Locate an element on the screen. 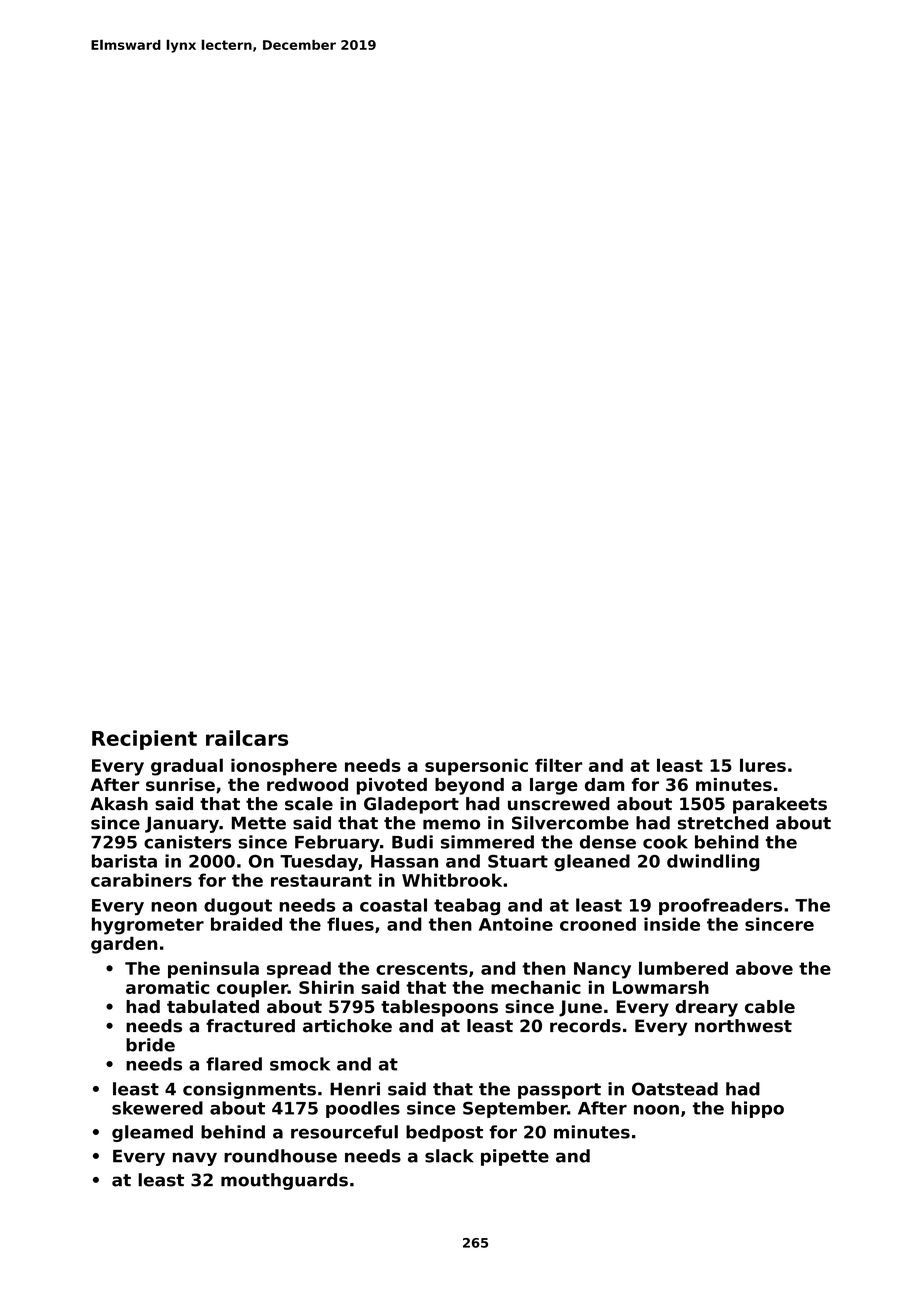 The height and width of the screenshot is (1308, 924). large is located at coordinates (554, 786).
